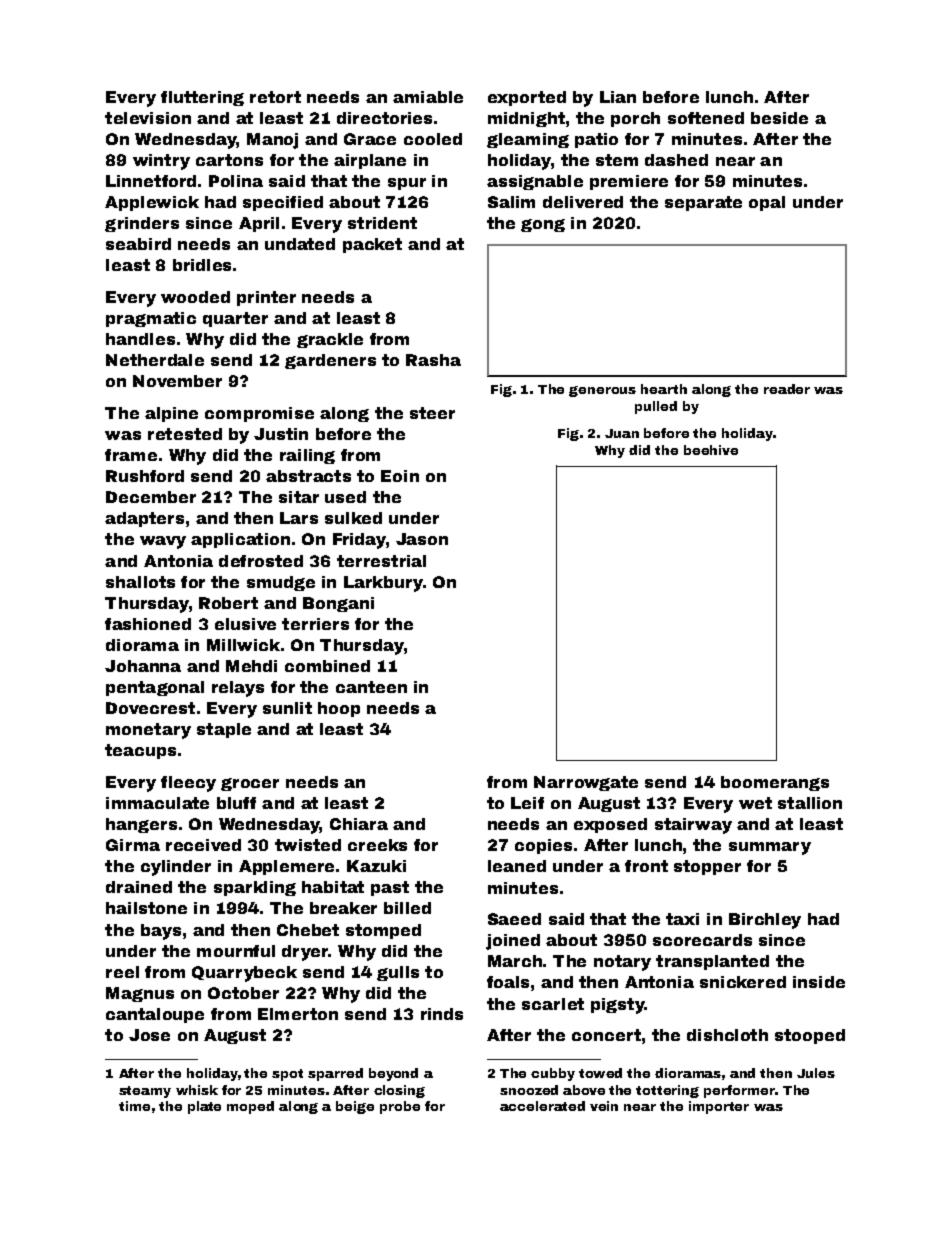  What do you see at coordinates (711, 450) in the screenshot?
I see `beehive` at bounding box center [711, 450].
